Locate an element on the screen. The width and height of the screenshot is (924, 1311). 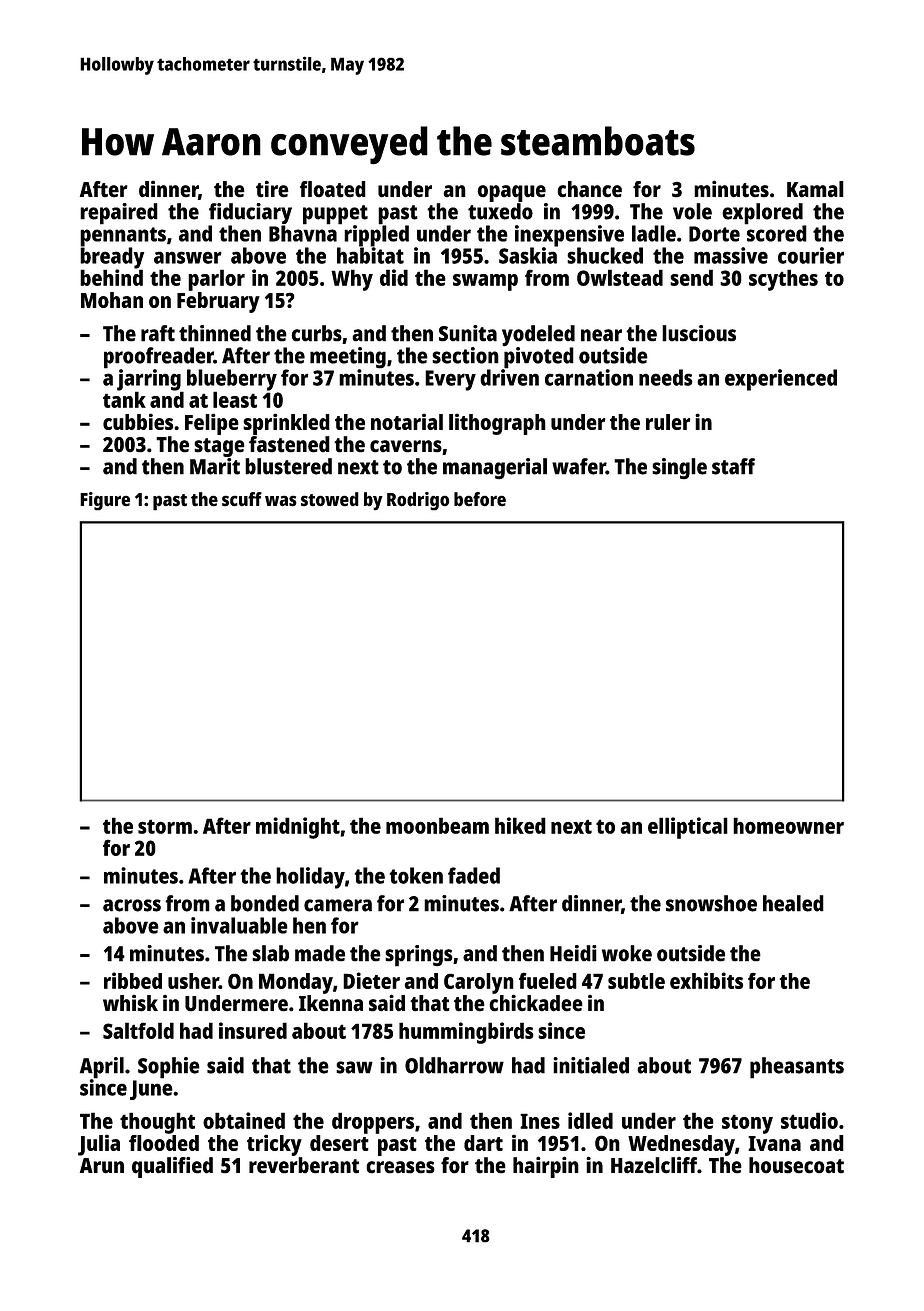
did is located at coordinates (394, 277).
